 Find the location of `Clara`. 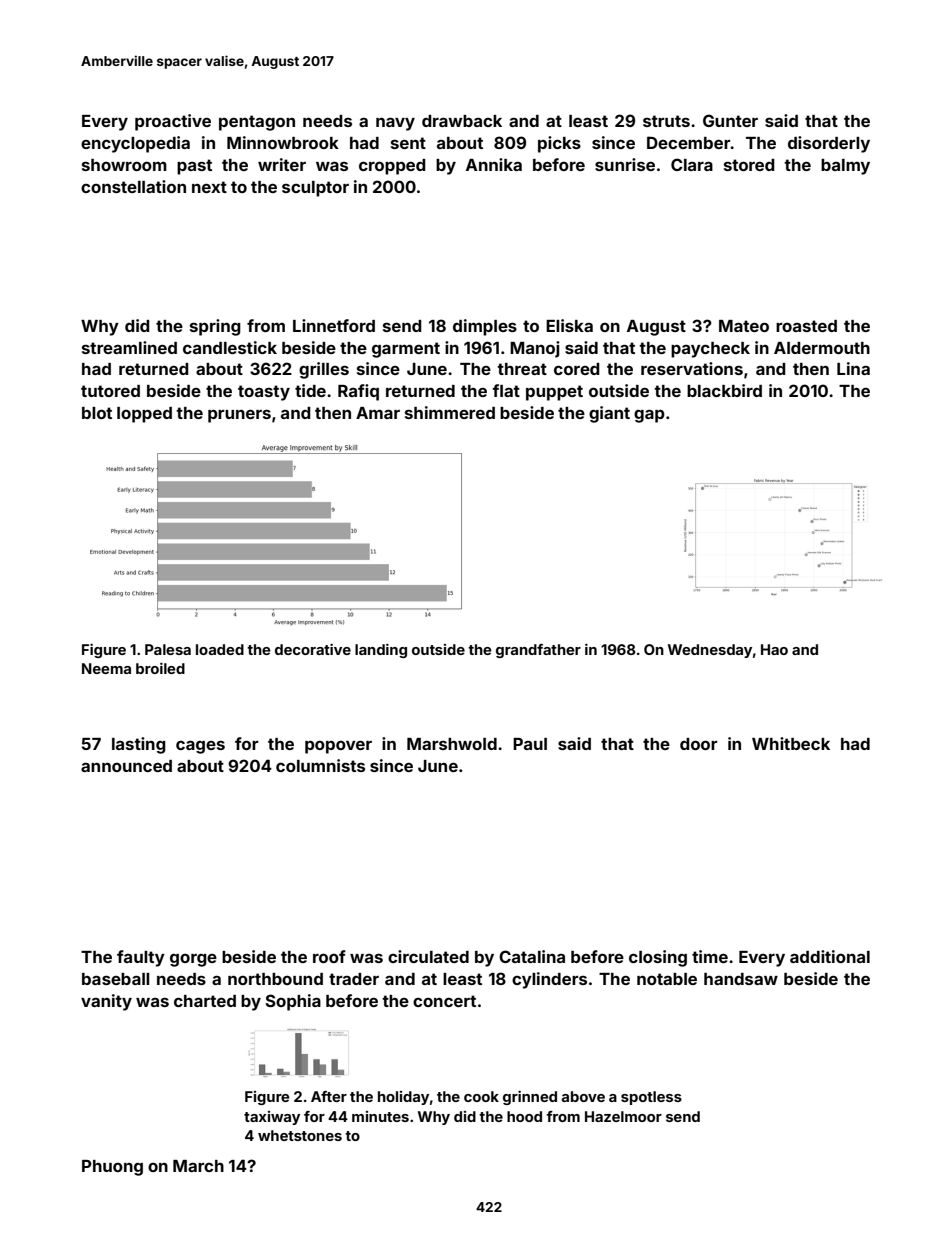

Clara is located at coordinates (692, 164).
